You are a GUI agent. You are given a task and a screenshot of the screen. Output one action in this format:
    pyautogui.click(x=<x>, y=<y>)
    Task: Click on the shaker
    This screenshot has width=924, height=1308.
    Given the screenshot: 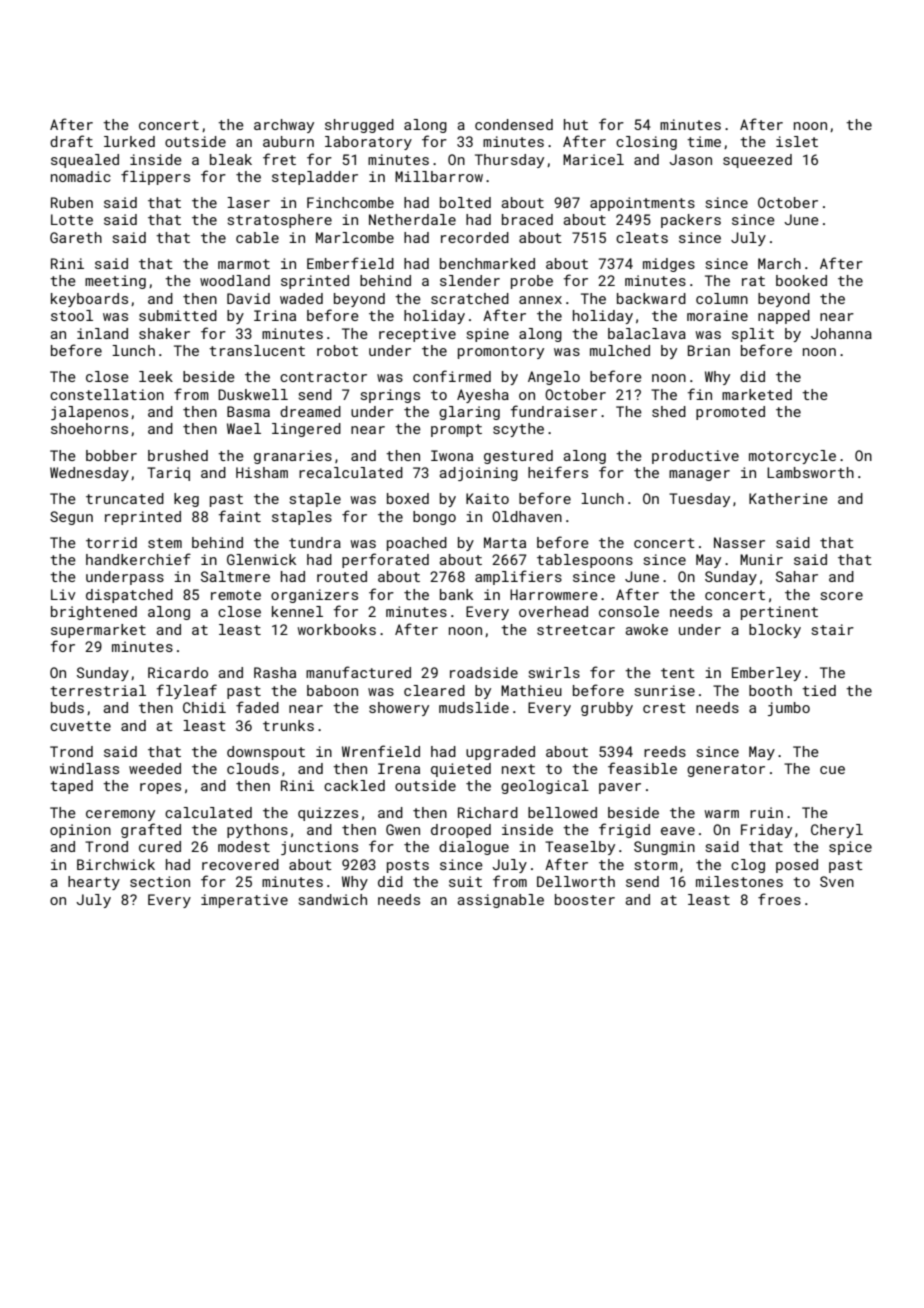 What is the action you would take?
    pyautogui.click(x=164, y=333)
